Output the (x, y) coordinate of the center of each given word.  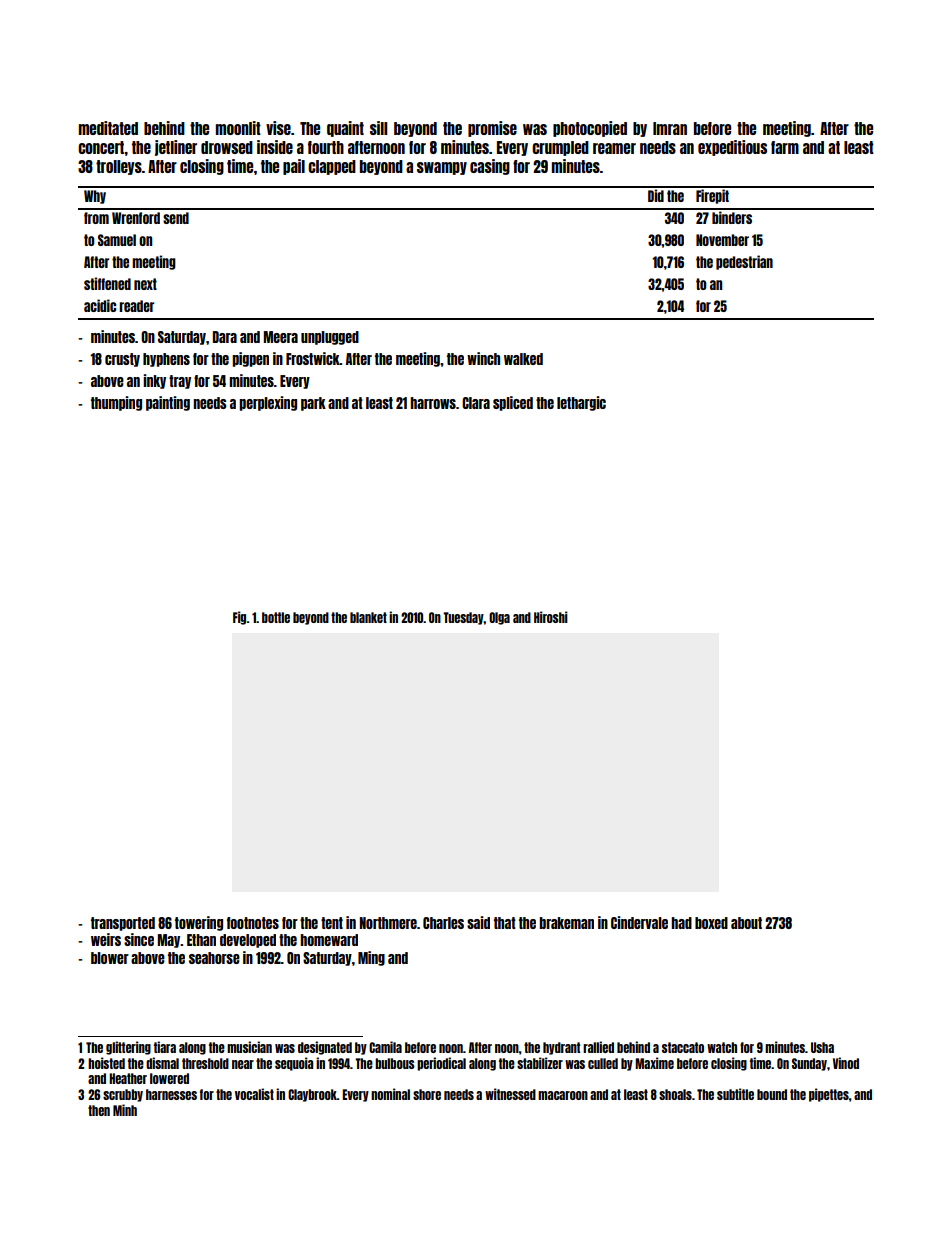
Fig (240, 618)
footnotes (253, 923)
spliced (513, 403)
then (99, 1110)
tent (332, 923)
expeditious (732, 148)
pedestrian (744, 262)
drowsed (227, 147)
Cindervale (639, 922)
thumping (116, 403)
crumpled (560, 148)
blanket (368, 617)
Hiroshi (551, 617)
